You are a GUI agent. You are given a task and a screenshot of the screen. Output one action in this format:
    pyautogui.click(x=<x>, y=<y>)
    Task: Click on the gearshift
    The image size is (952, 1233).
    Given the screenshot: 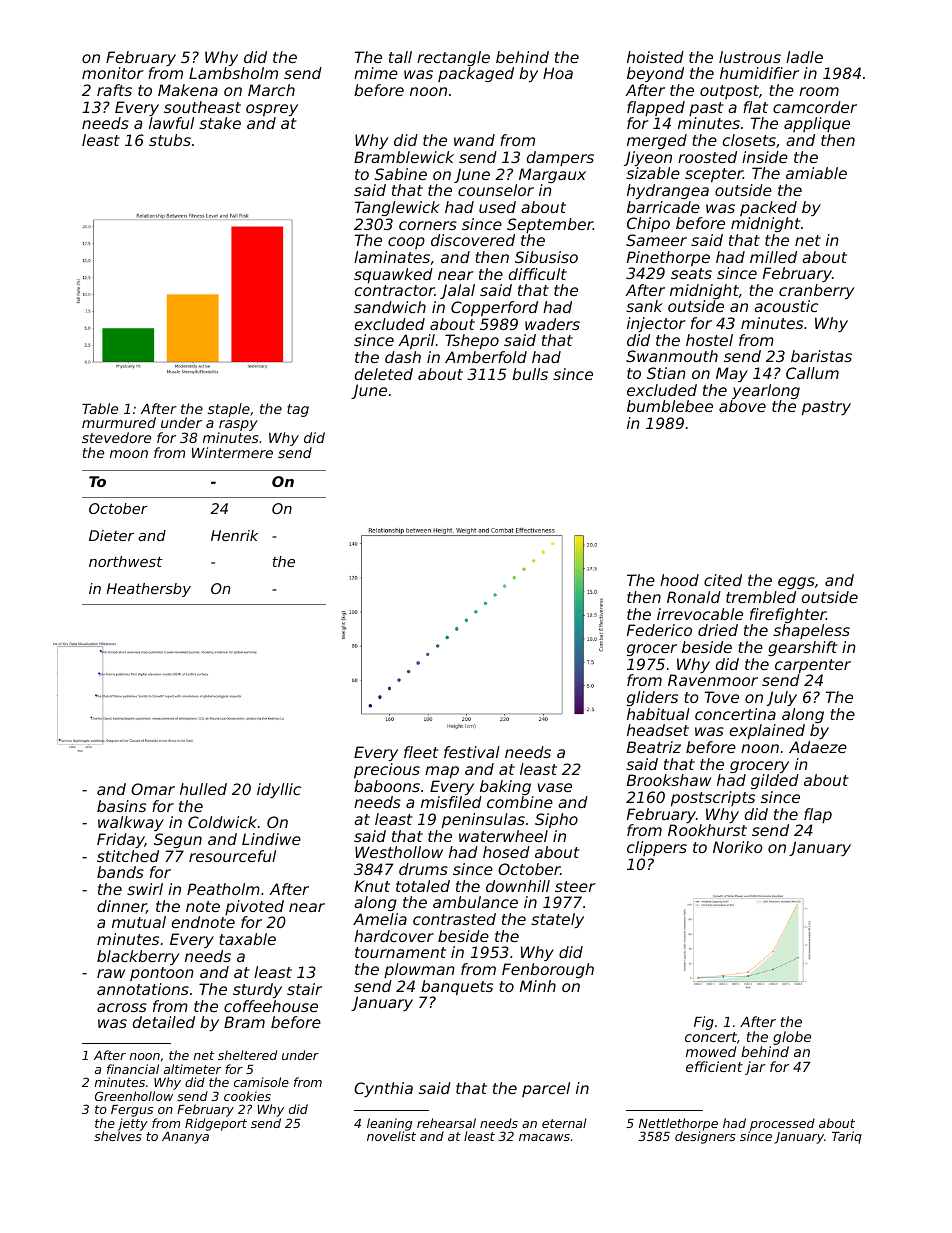 What is the action you would take?
    pyautogui.click(x=803, y=648)
